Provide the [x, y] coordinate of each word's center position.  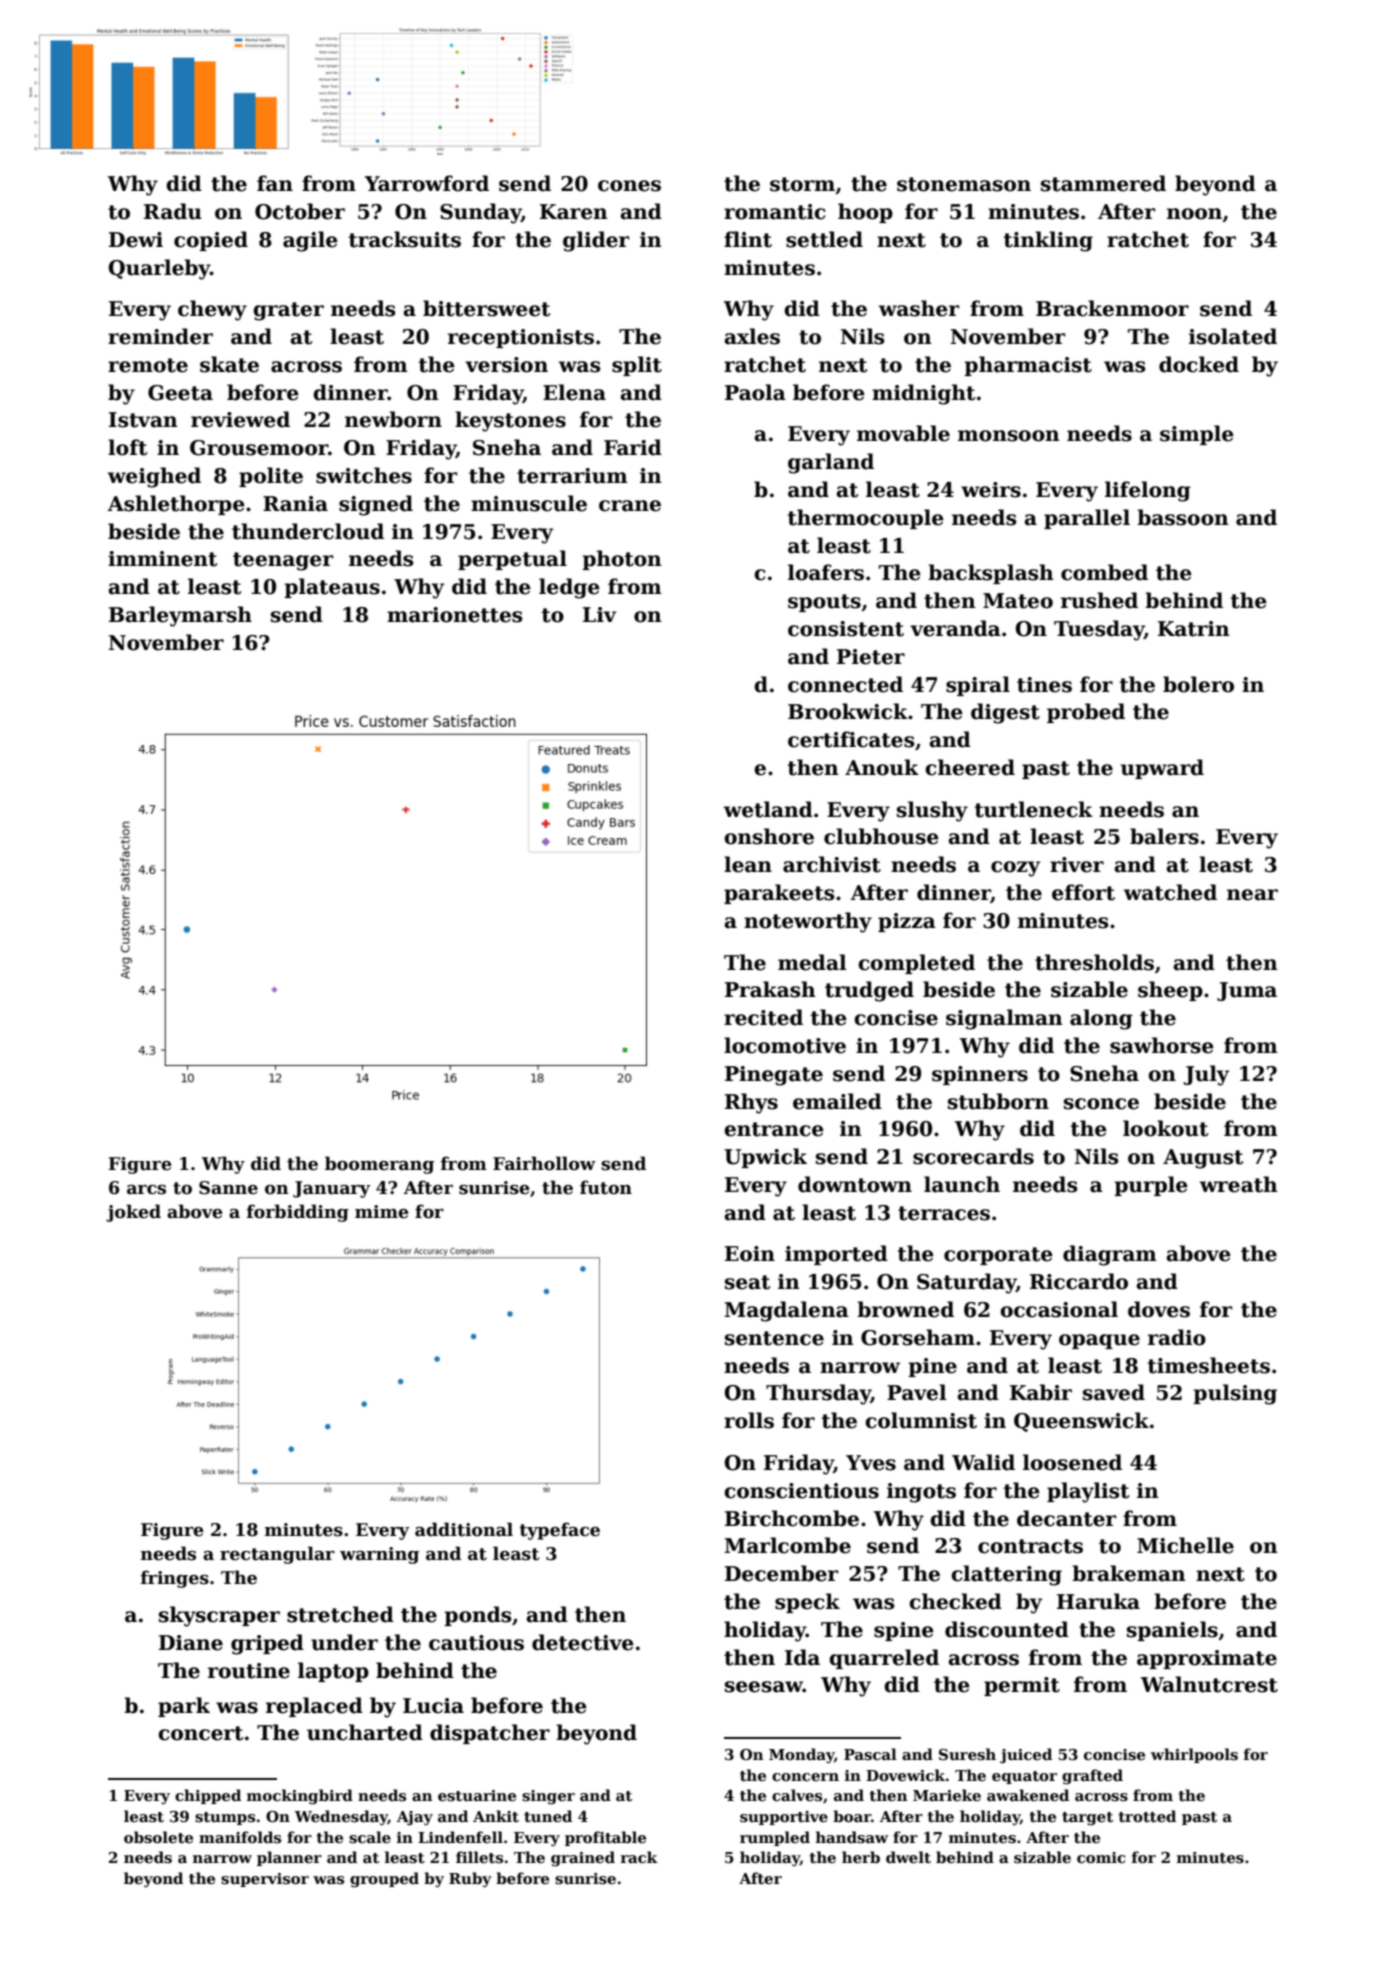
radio [1177, 1337]
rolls [749, 1420]
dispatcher [490, 1734]
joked [133, 1213]
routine [249, 1671]
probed [1086, 713]
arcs [146, 1190]
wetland [768, 809]
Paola [755, 392]
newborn [393, 419]
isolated [1233, 336]
